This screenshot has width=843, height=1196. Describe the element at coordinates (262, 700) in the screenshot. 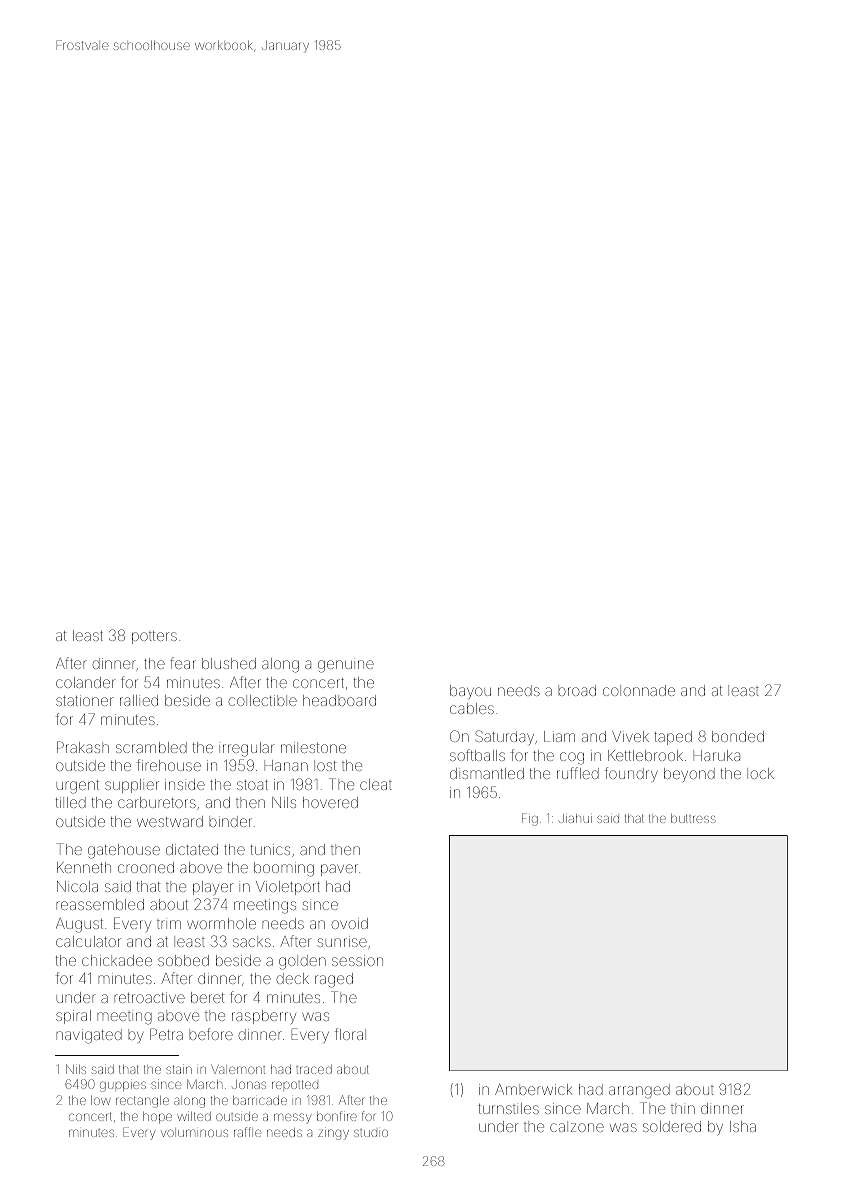

I see `collectible` at that location.
